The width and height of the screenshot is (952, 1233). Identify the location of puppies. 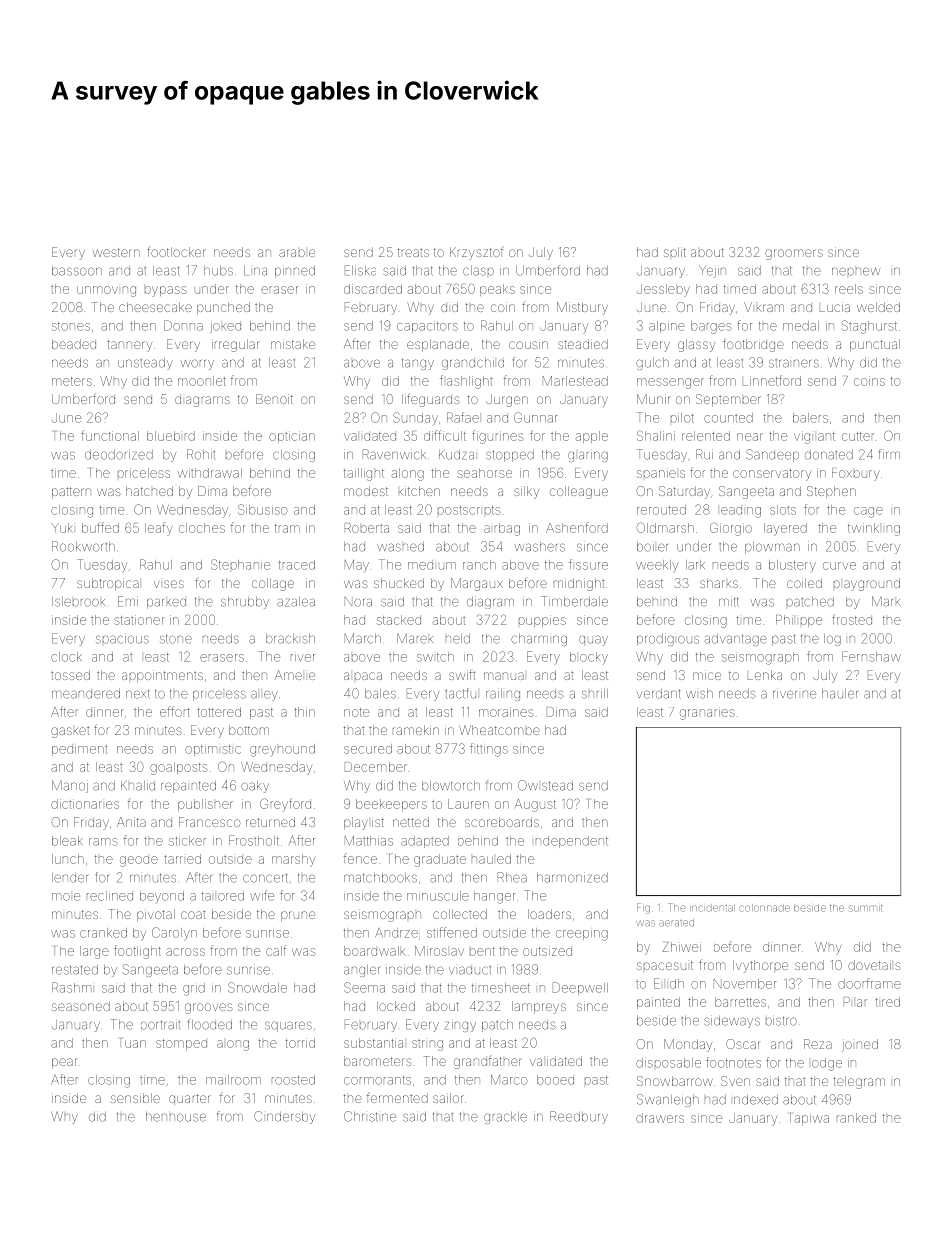
(542, 621).
